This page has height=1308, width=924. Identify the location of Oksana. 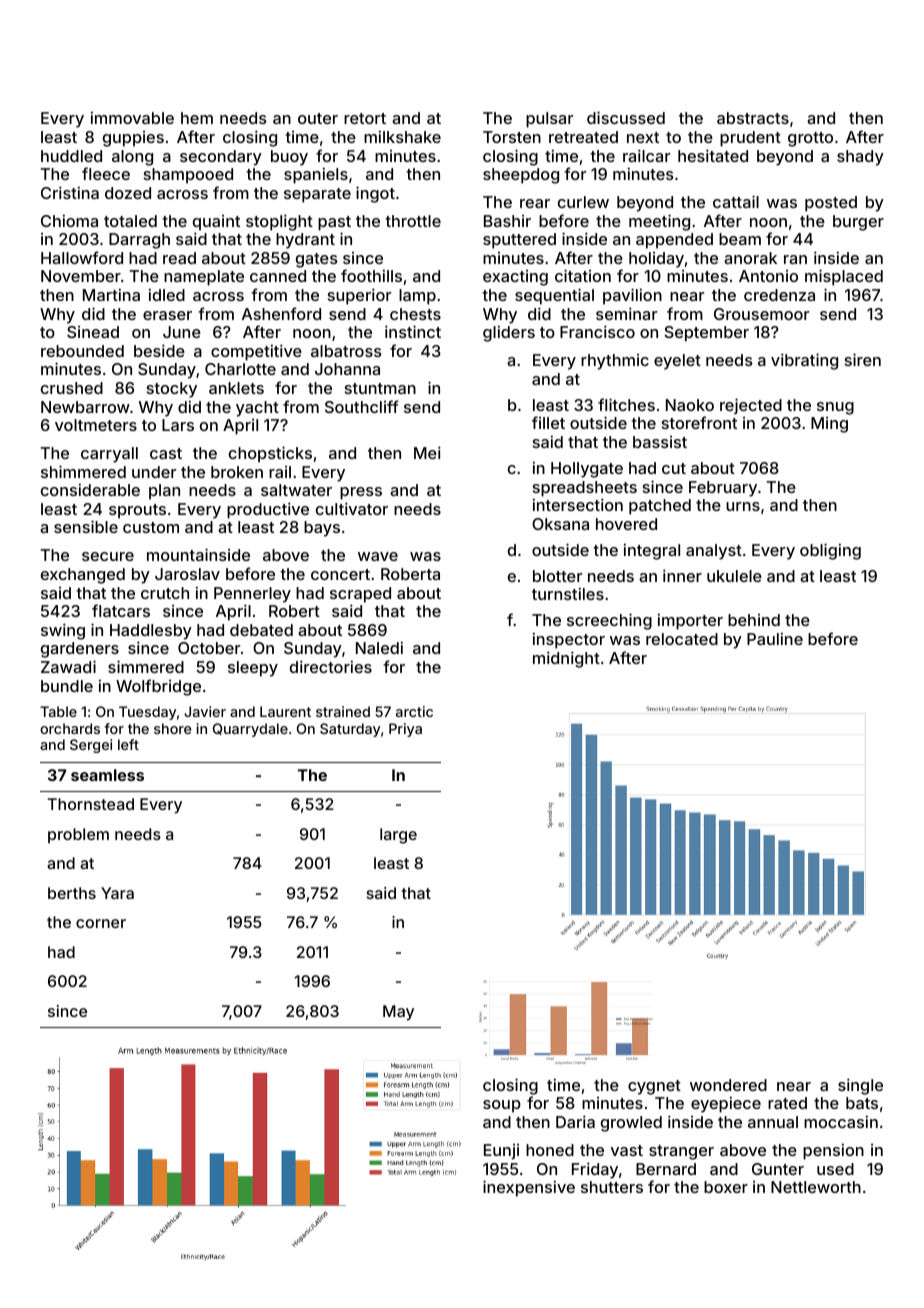
(560, 524).
